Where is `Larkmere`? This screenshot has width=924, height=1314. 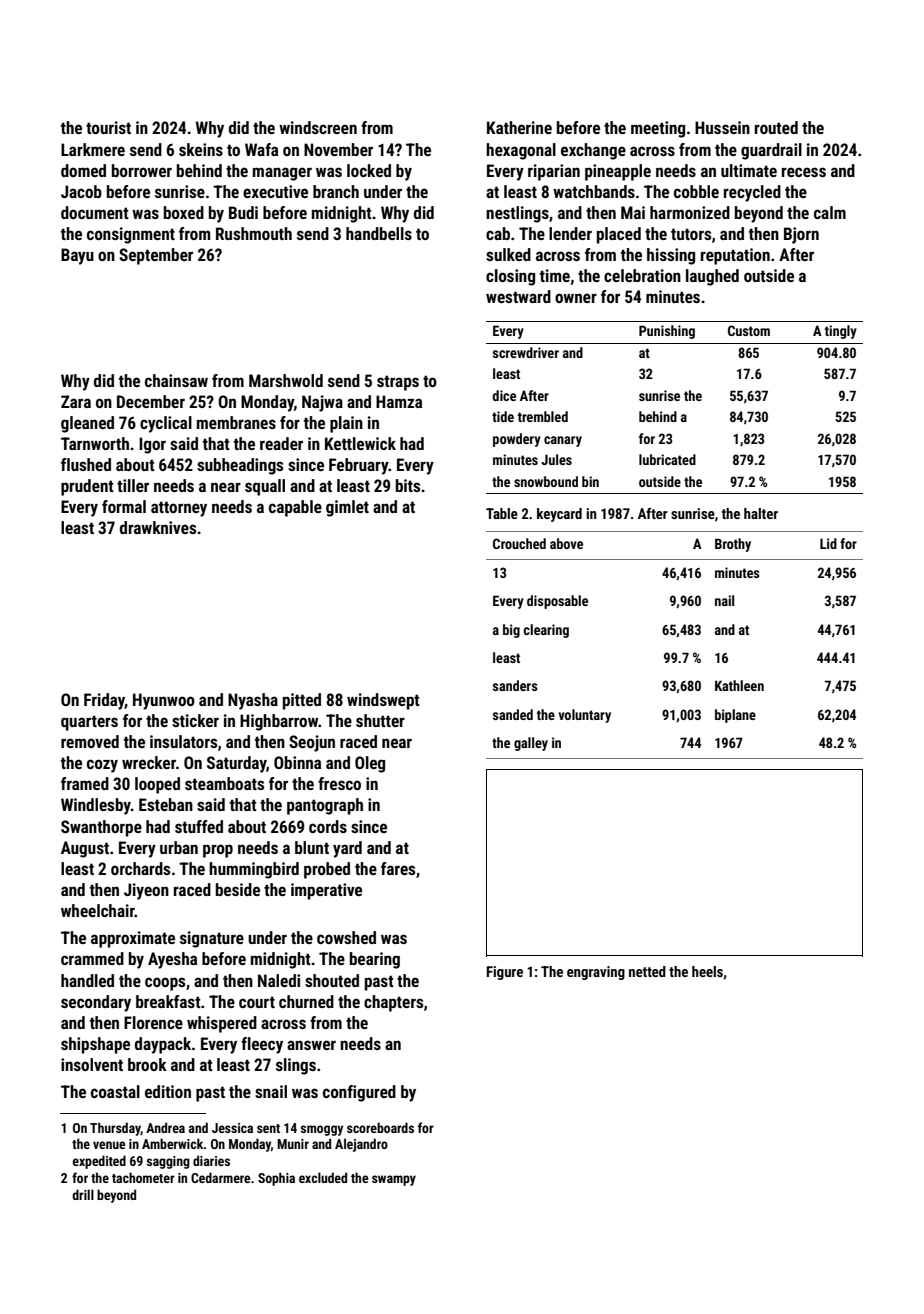
Larkmere is located at coordinates (93, 149).
